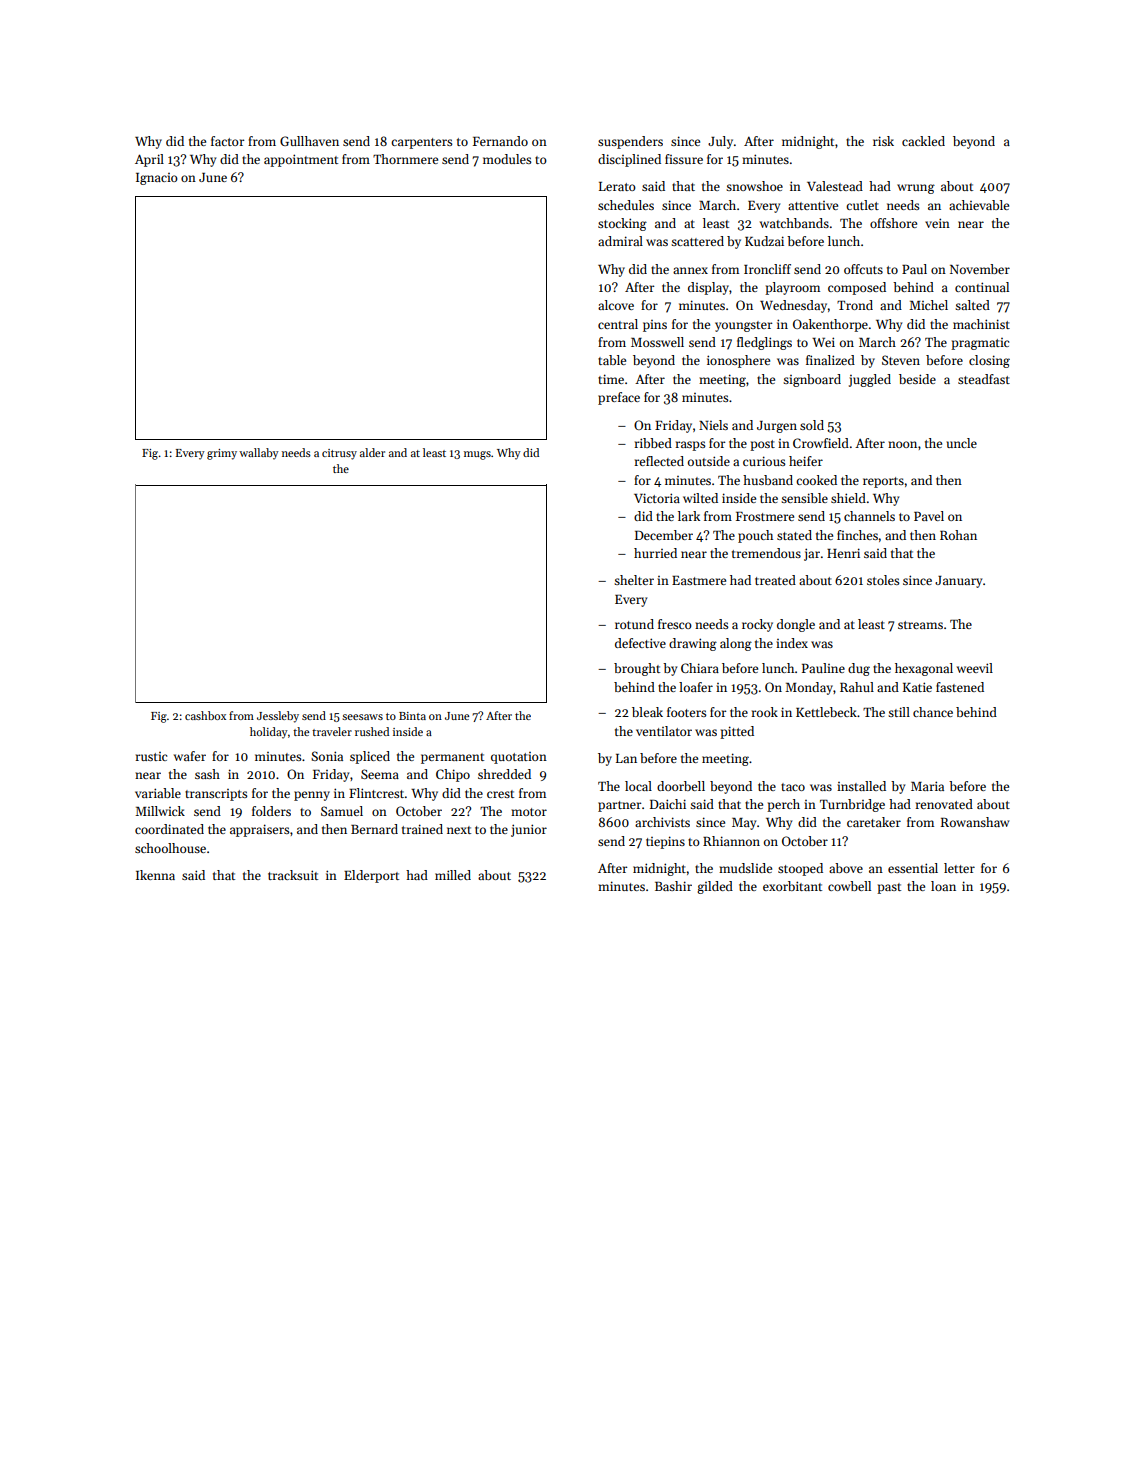 The image size is (1145, 1481). I want to click on perch, so click(783, 805).
